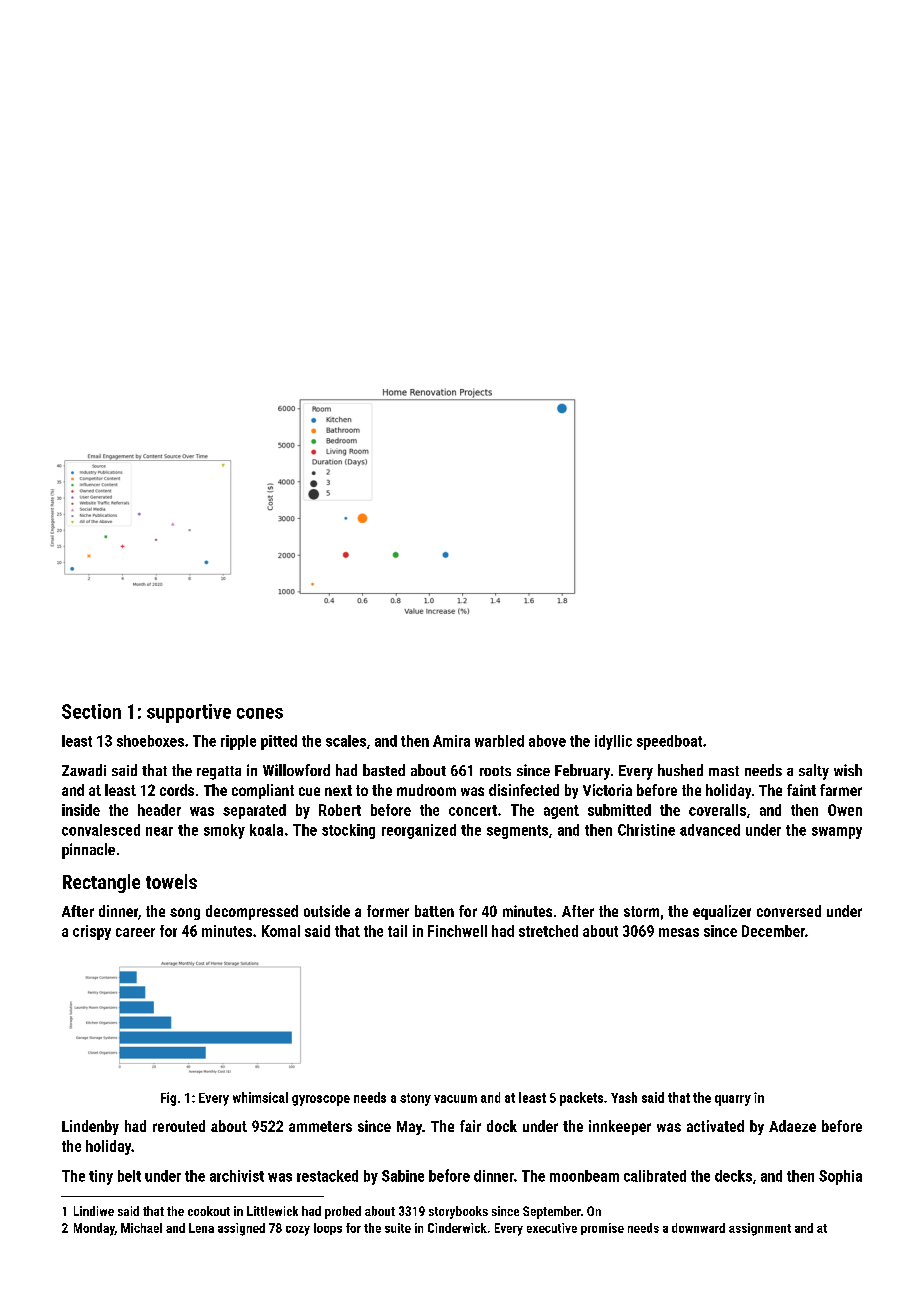  Describe the element at coordinates (260, 1097) in the screenshot. I see `whimsical` at that location.
